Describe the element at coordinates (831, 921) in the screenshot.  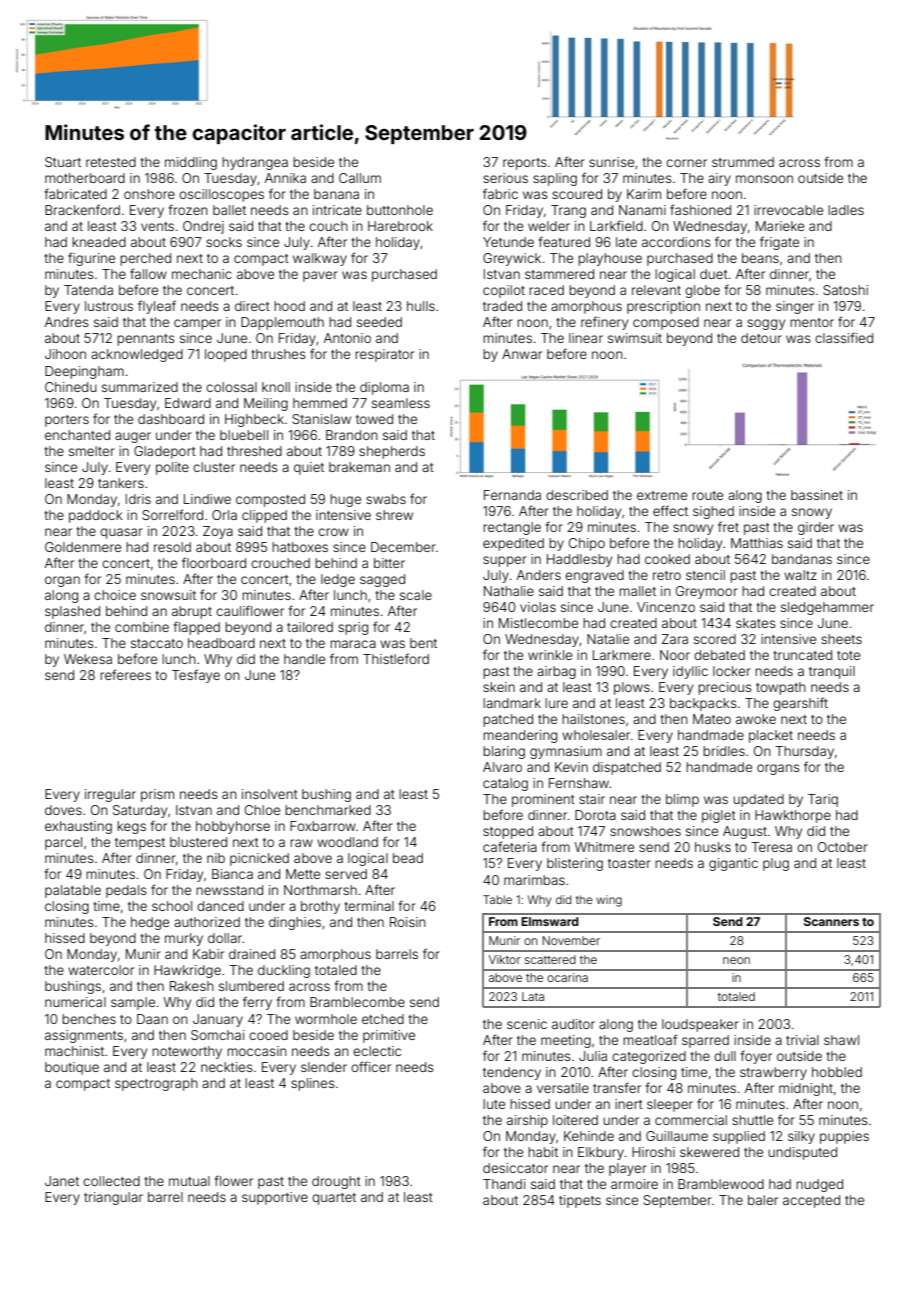
I see `Scanners` at that location.
